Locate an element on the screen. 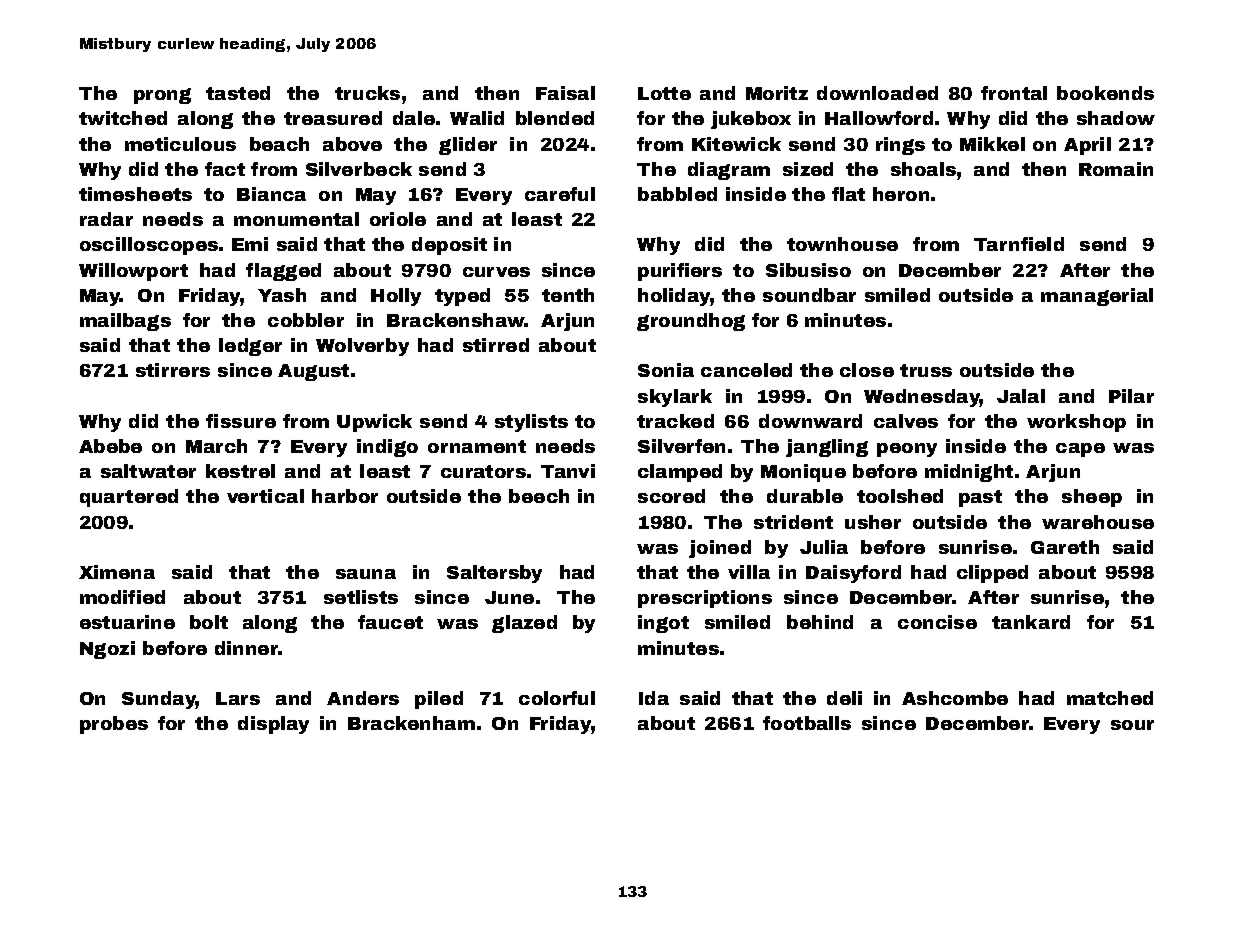 The width and height of the screenshot is (1233, 952). cobbler is located at coordinates (306, 320).
